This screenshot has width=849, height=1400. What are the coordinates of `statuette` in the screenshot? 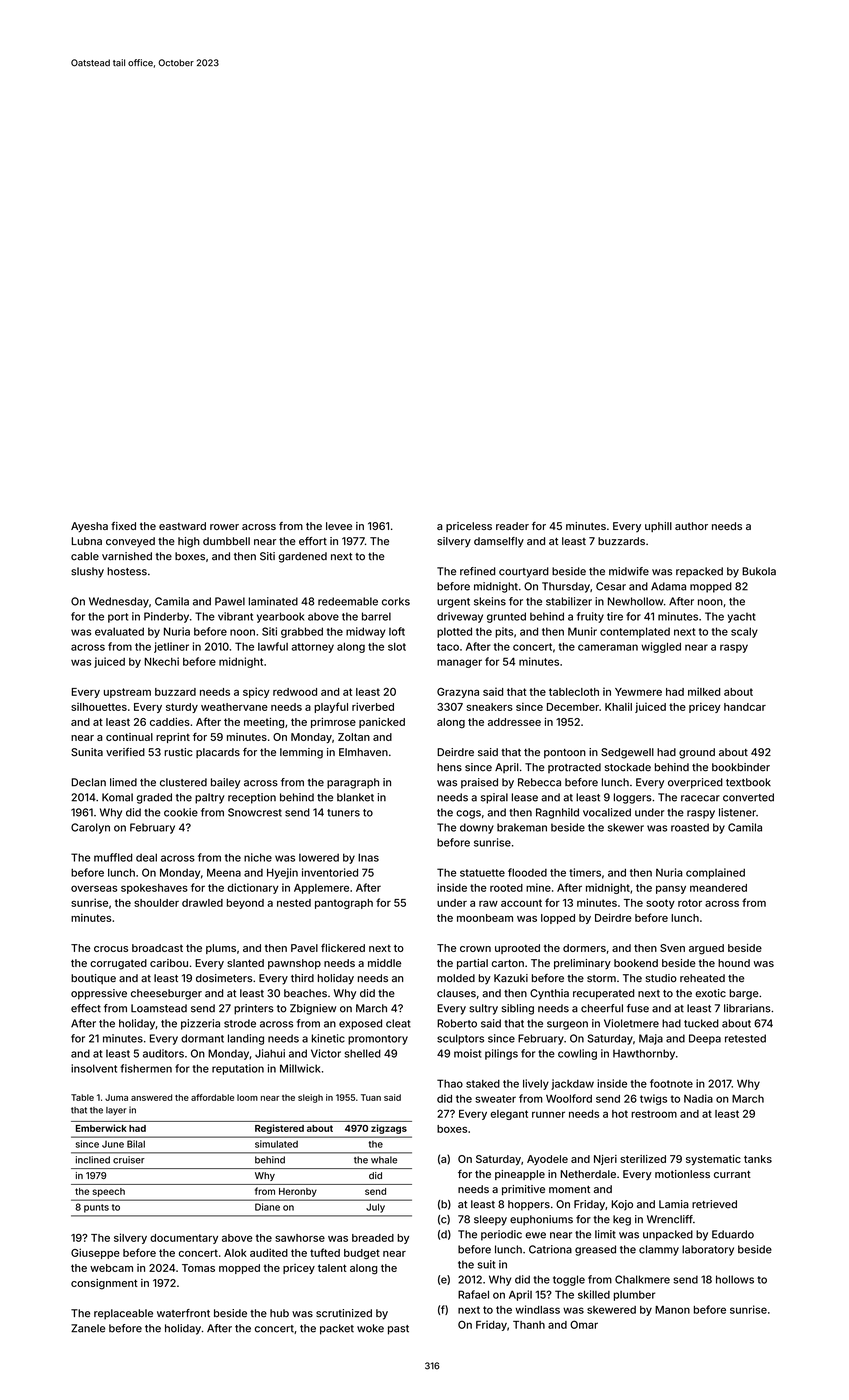 It's located at (482, 873).
